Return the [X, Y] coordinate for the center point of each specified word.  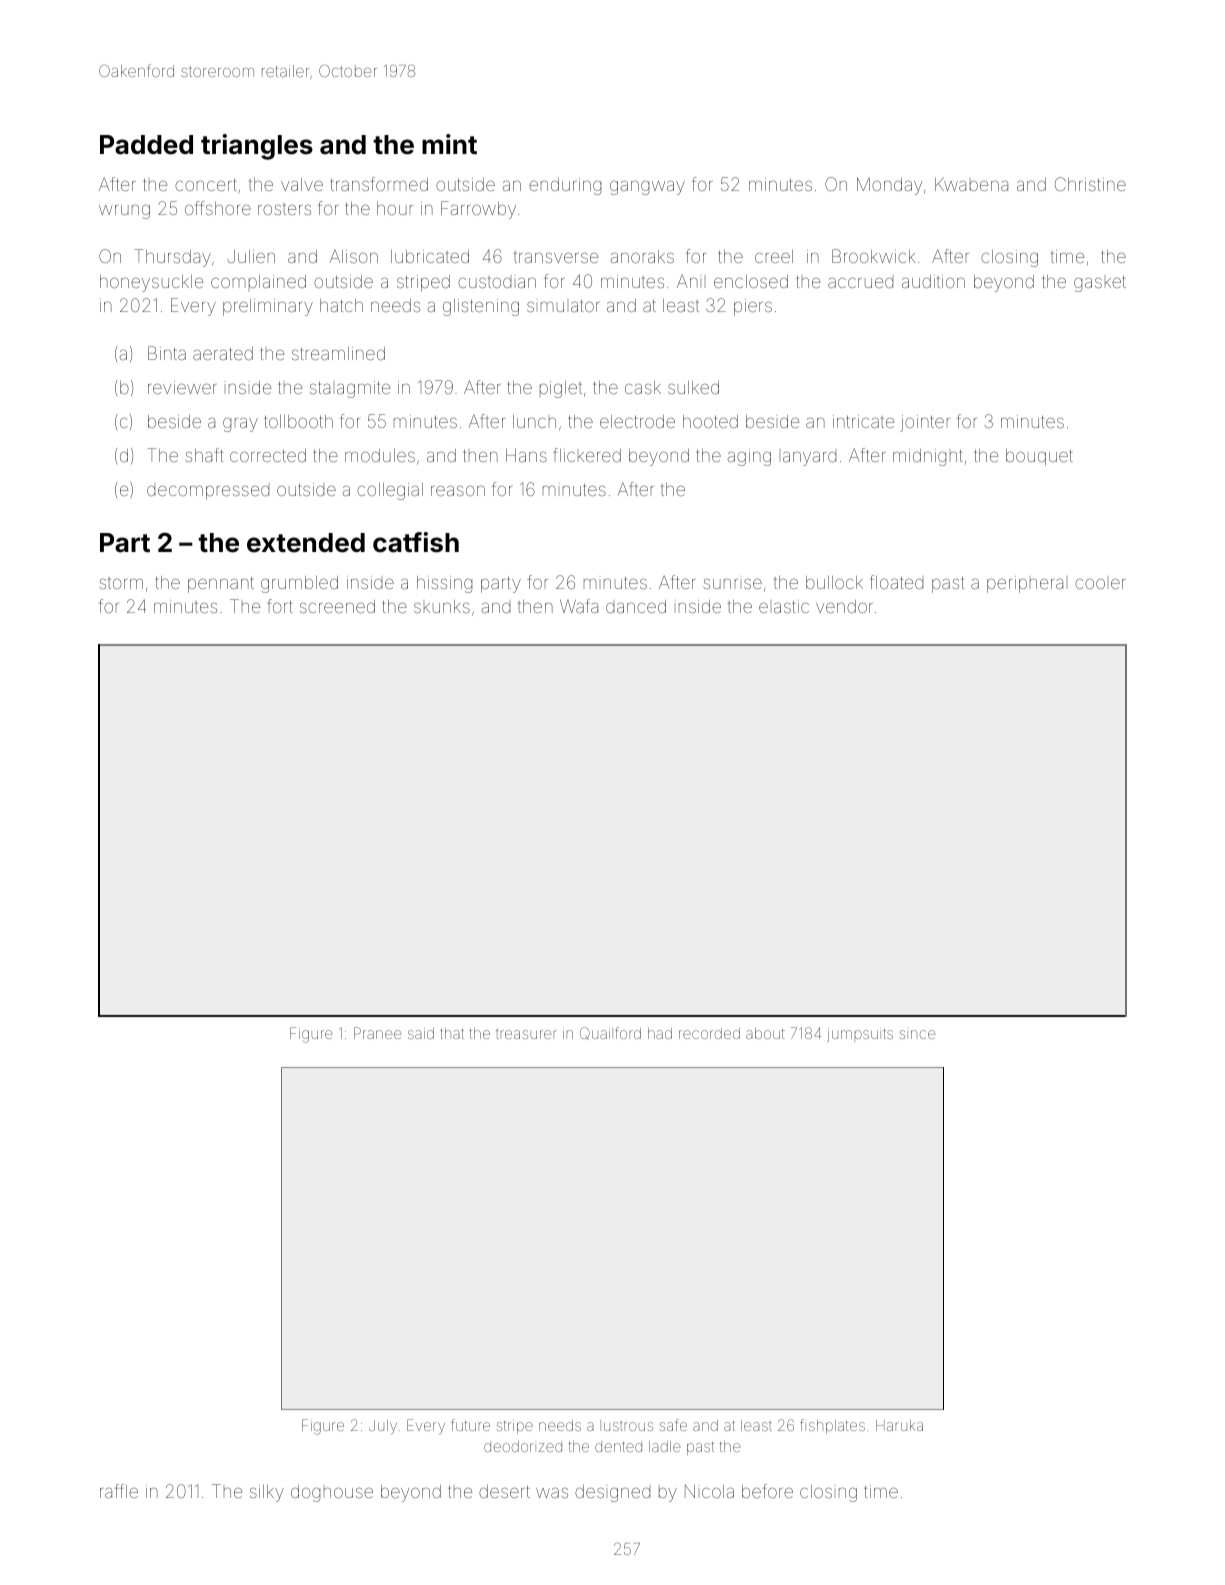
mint [449, 144]
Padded [146, 145]
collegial [390, 491]
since [917, 1034]
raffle [119, 1491]
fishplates [832, 1426]
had [660, 1033]
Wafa [579, 606]
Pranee [377, 1033]
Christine [1090, 184]
